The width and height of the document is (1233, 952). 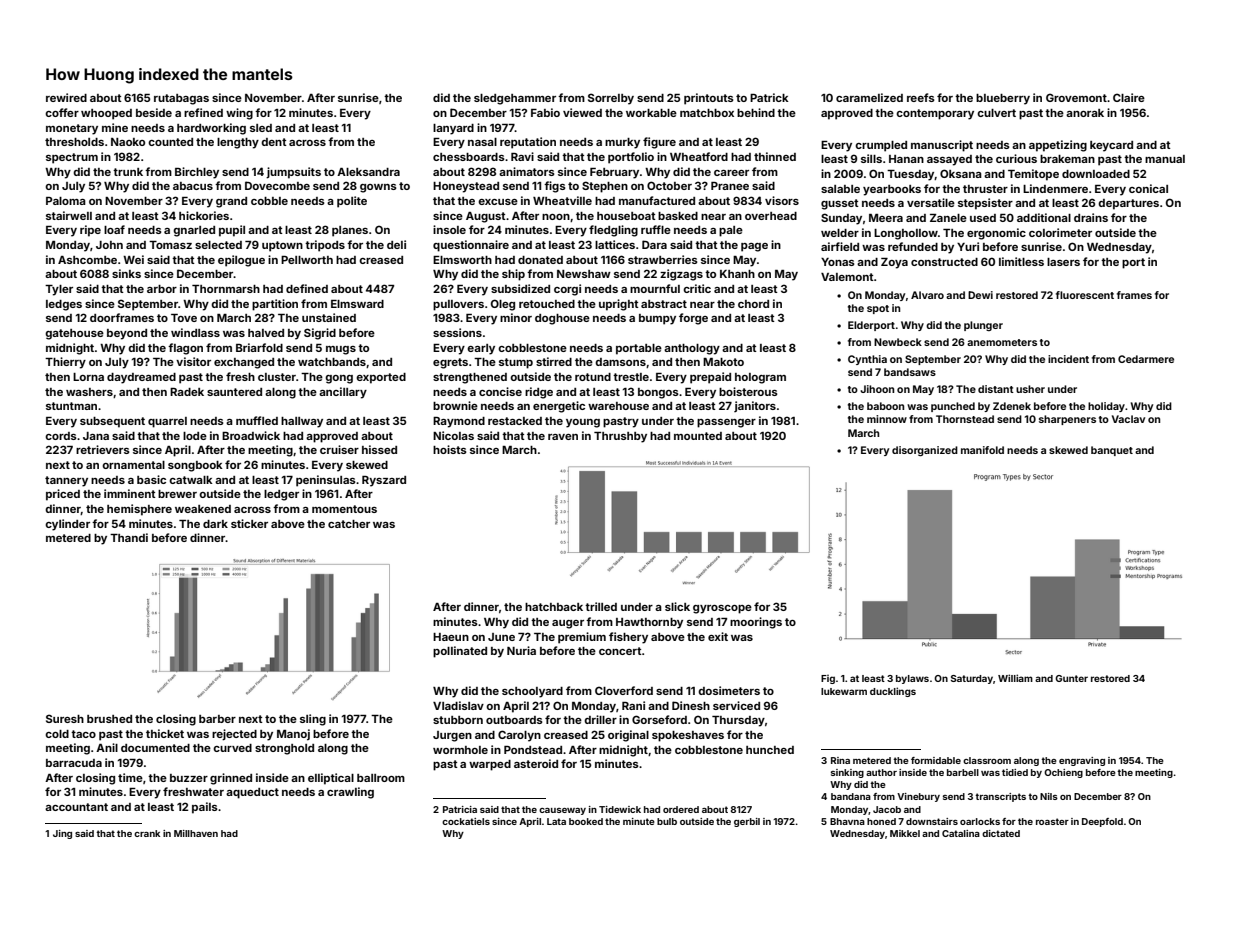 I want to click on hatchback, so click(x=554, y=607).
